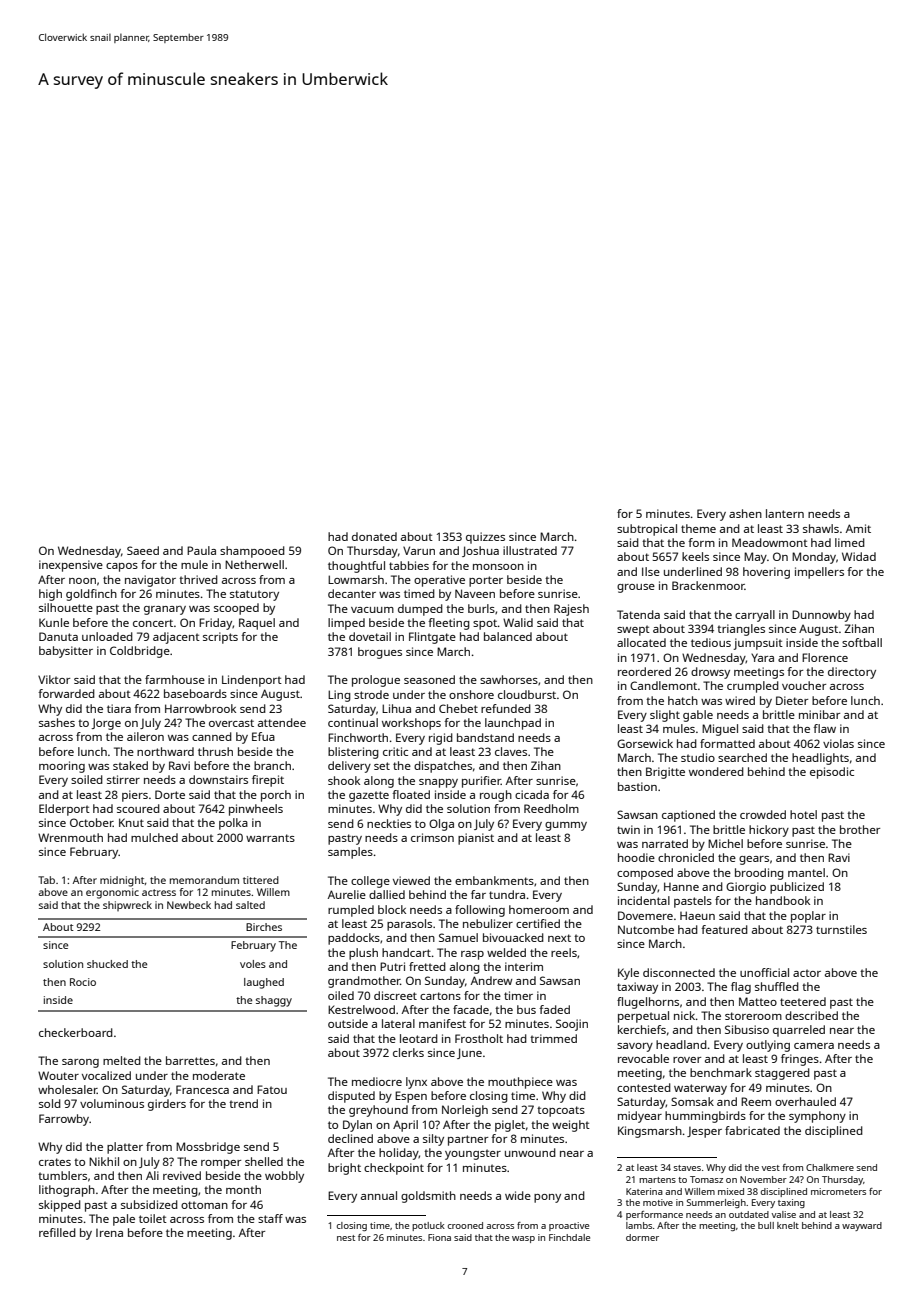  What do you see at coordinates (720, 730) in the document?
I see `Miguel` at bounding box center [720, 730].
